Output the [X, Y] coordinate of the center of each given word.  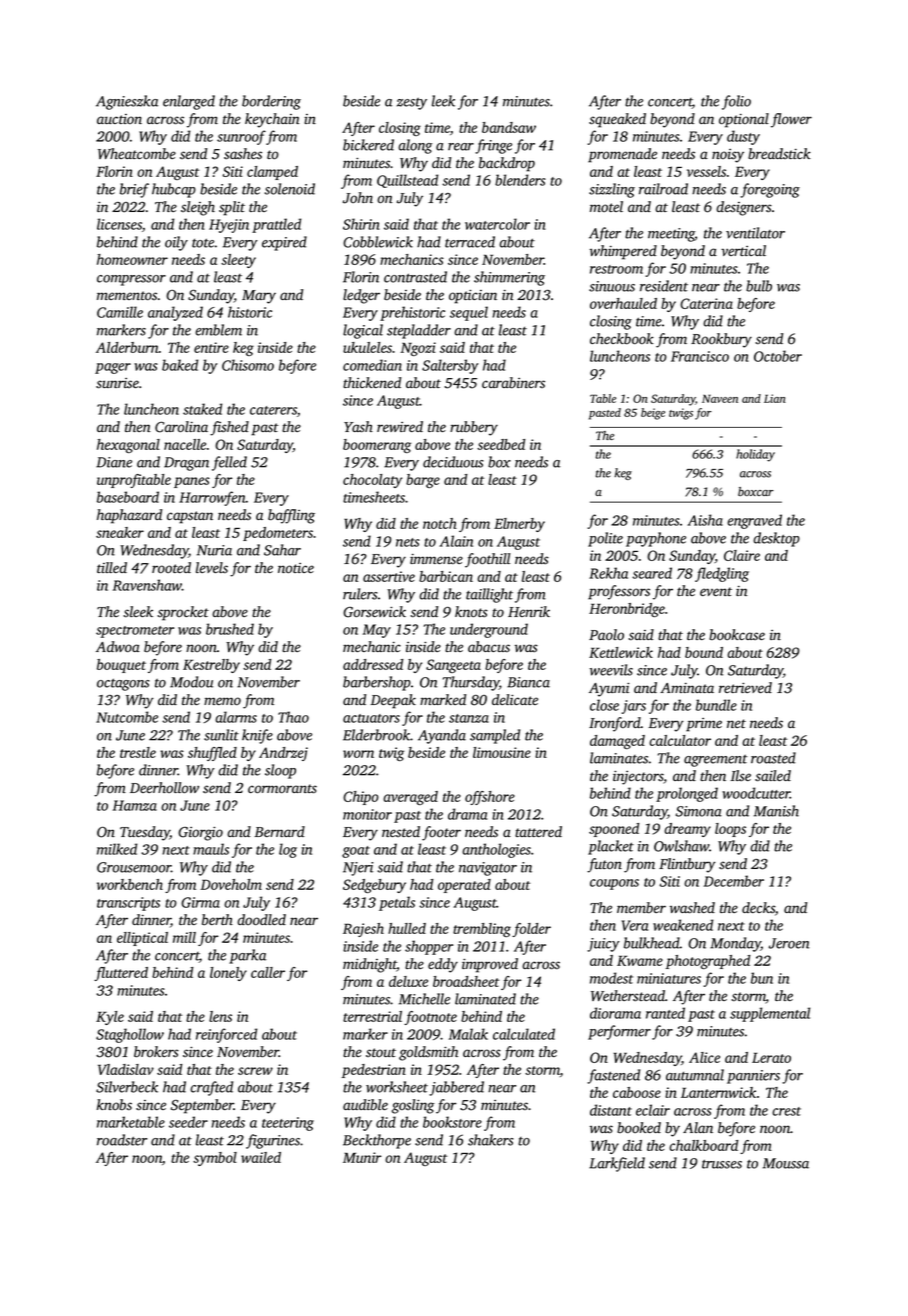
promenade [622, 155]
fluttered [121, 974]
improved [490, 965]
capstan [190, 517]
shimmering [509, 278]
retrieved [745, 687]
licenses [119, 224]
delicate [515, 699]
